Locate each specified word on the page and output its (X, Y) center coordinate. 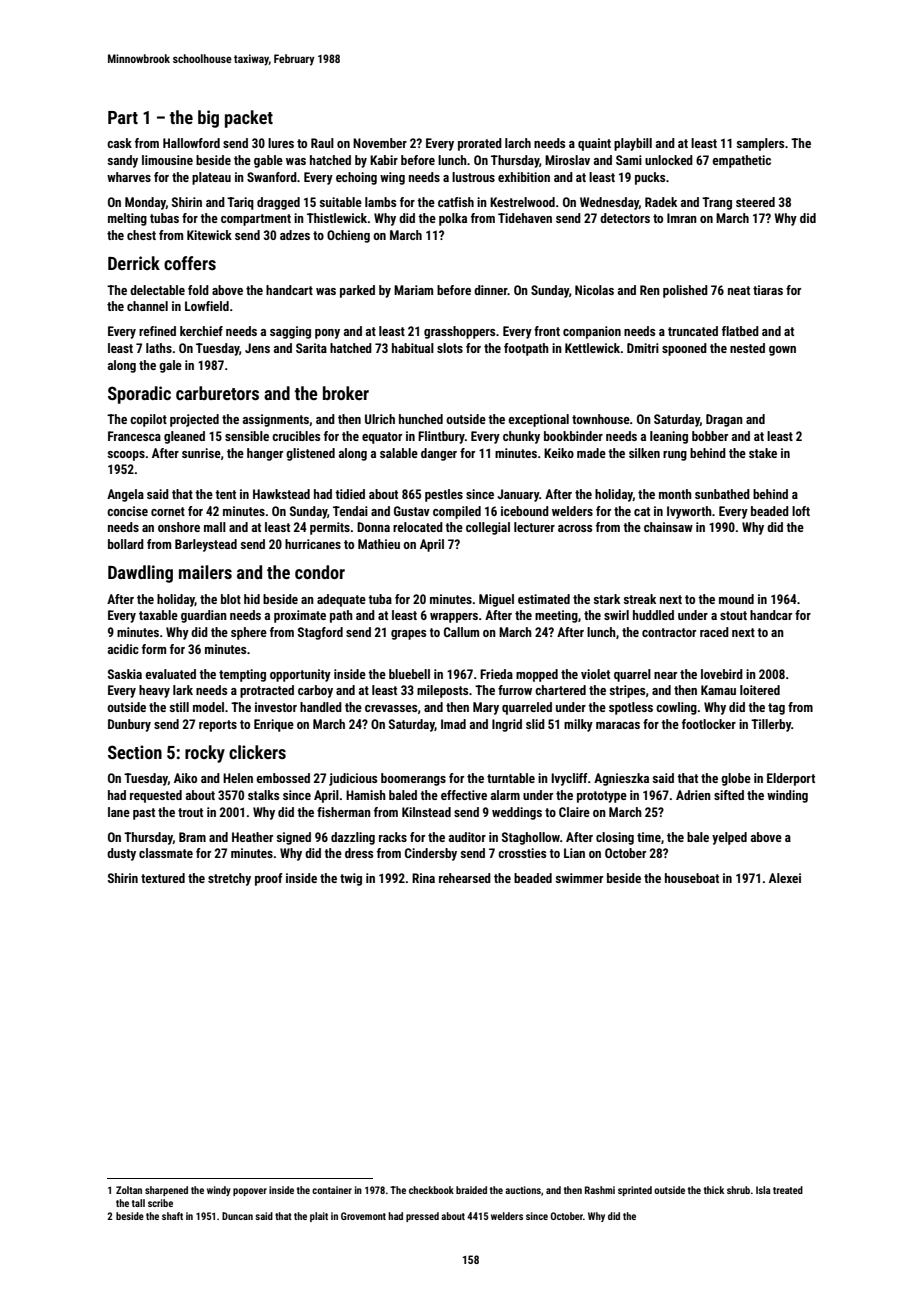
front (547, 331)
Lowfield (207, 306)
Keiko (559, 453)
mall (215, 527)
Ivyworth (689, 512)
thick (714, 1190)
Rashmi (600, 1190)
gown (782, 351)
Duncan (237, 1216)
